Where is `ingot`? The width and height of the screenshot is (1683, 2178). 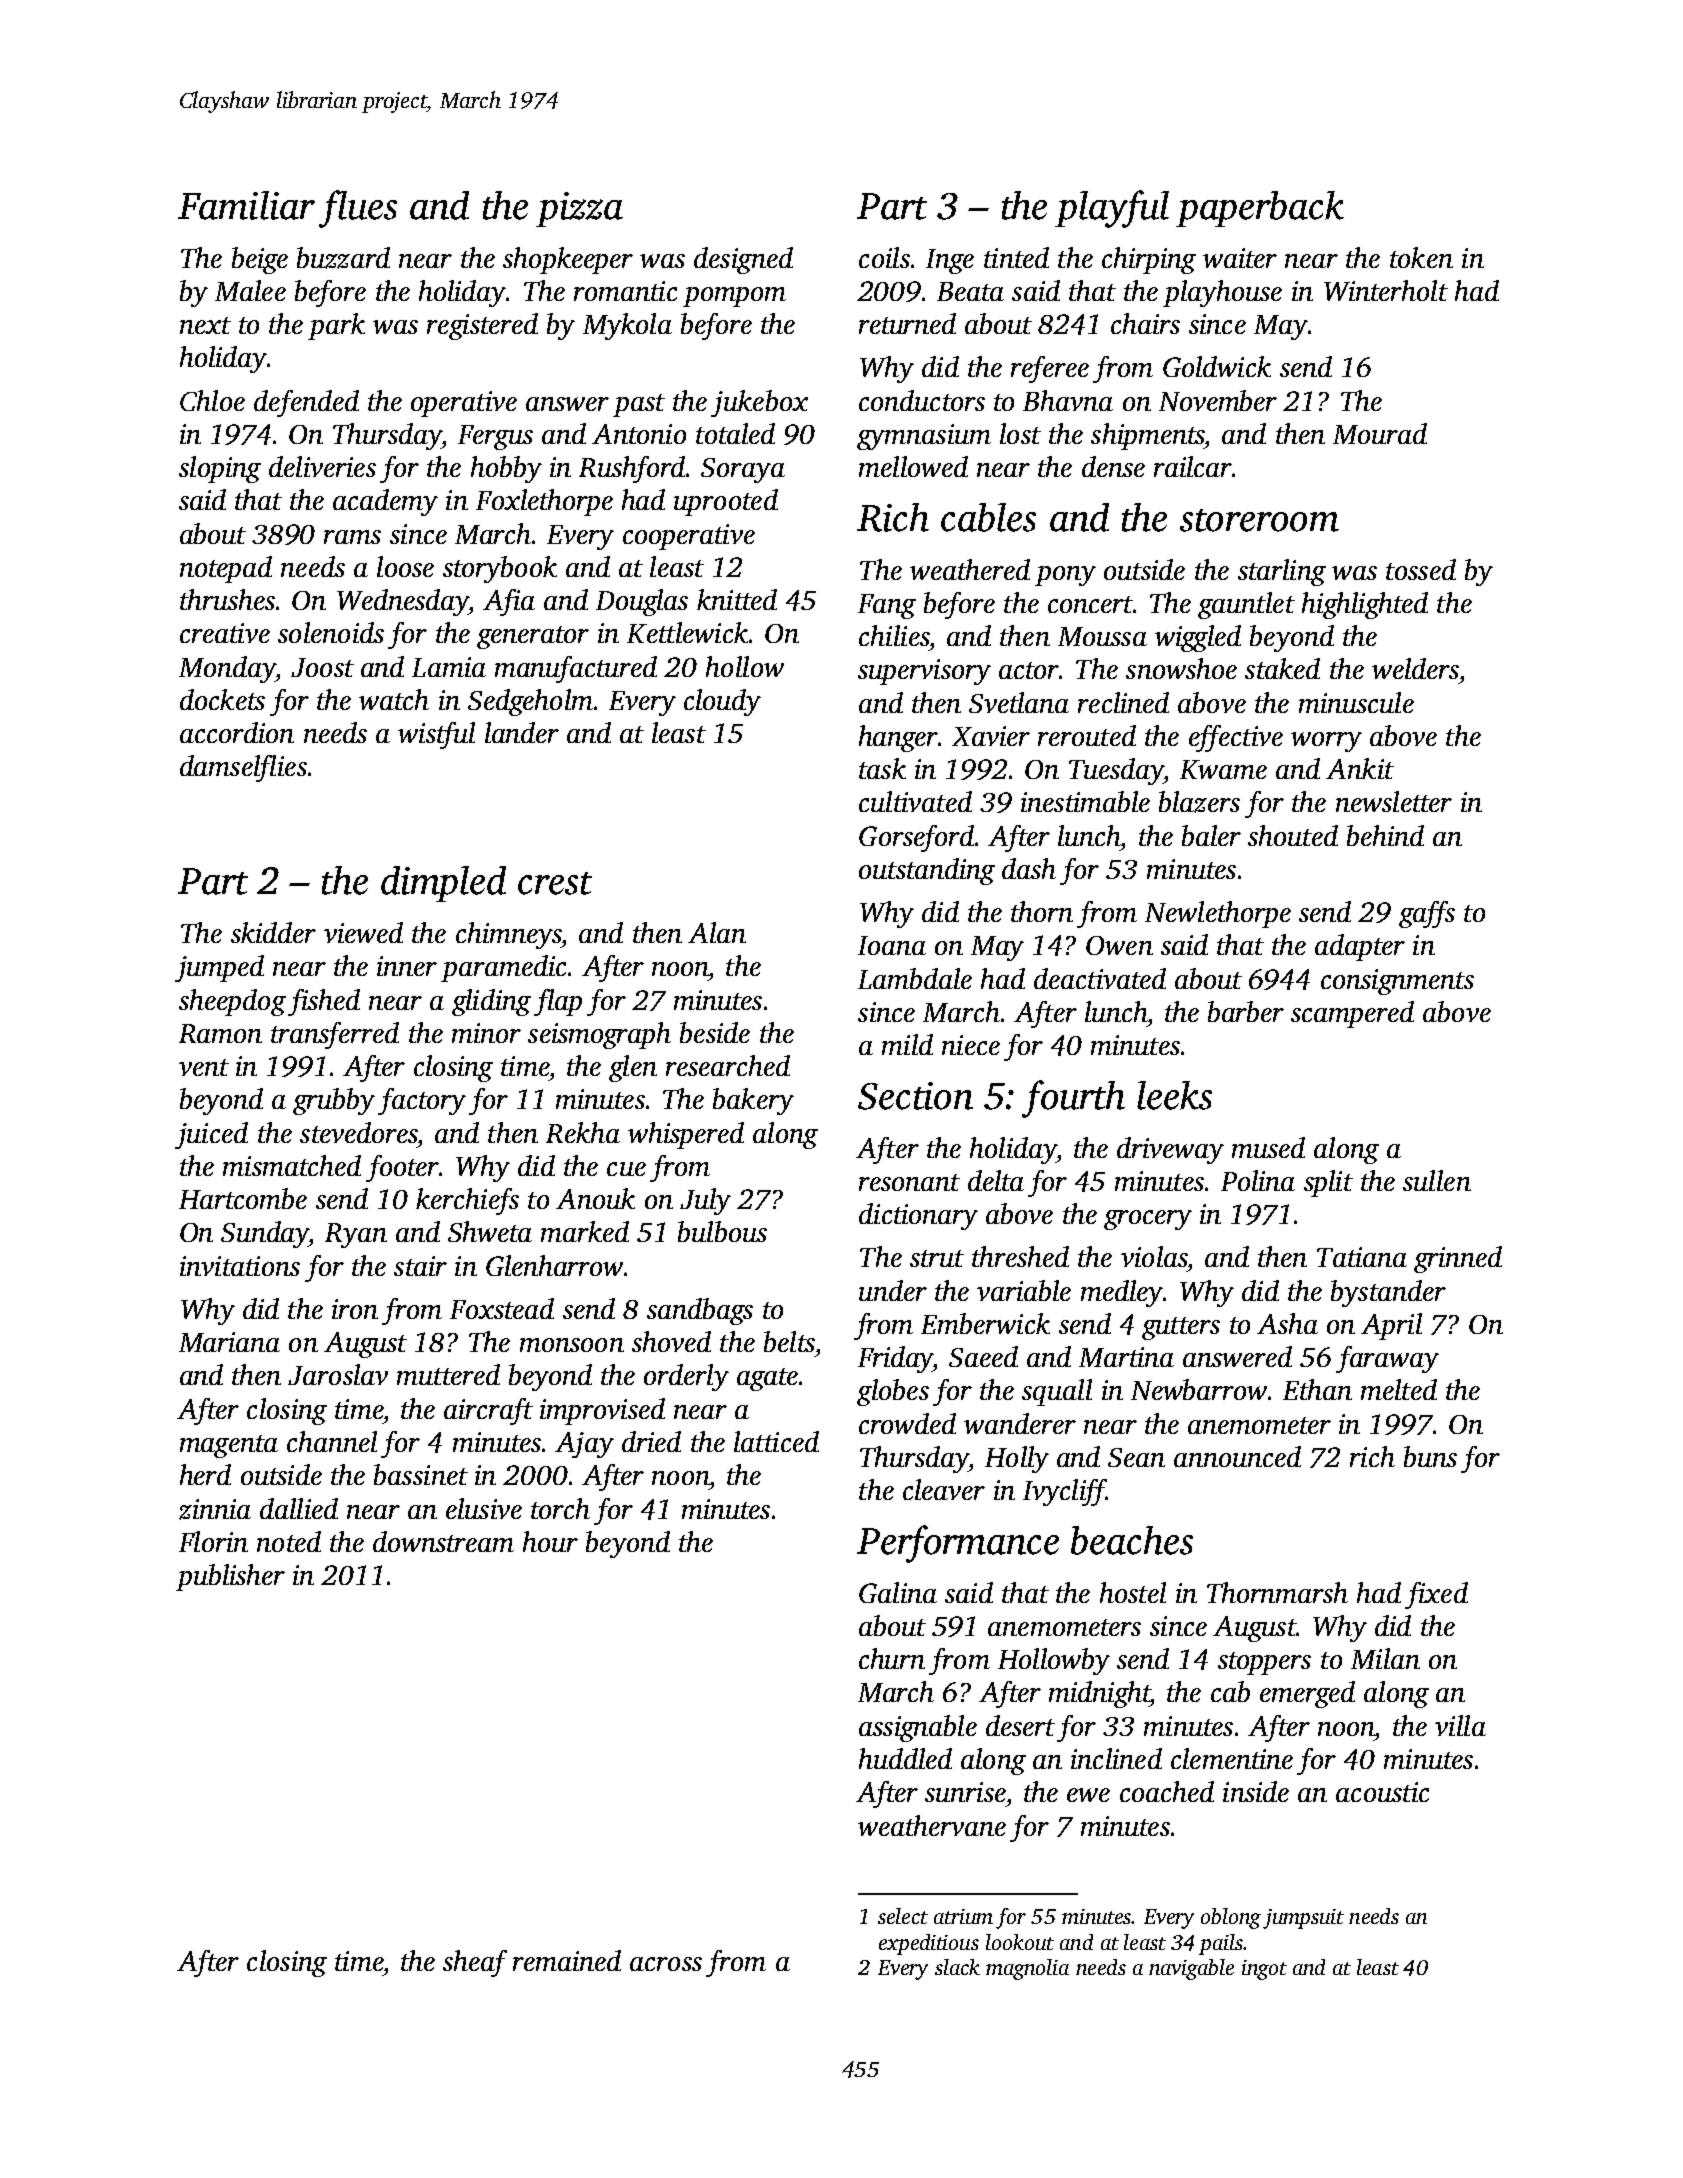
ingot is located at coordinates (1264, 1970).
